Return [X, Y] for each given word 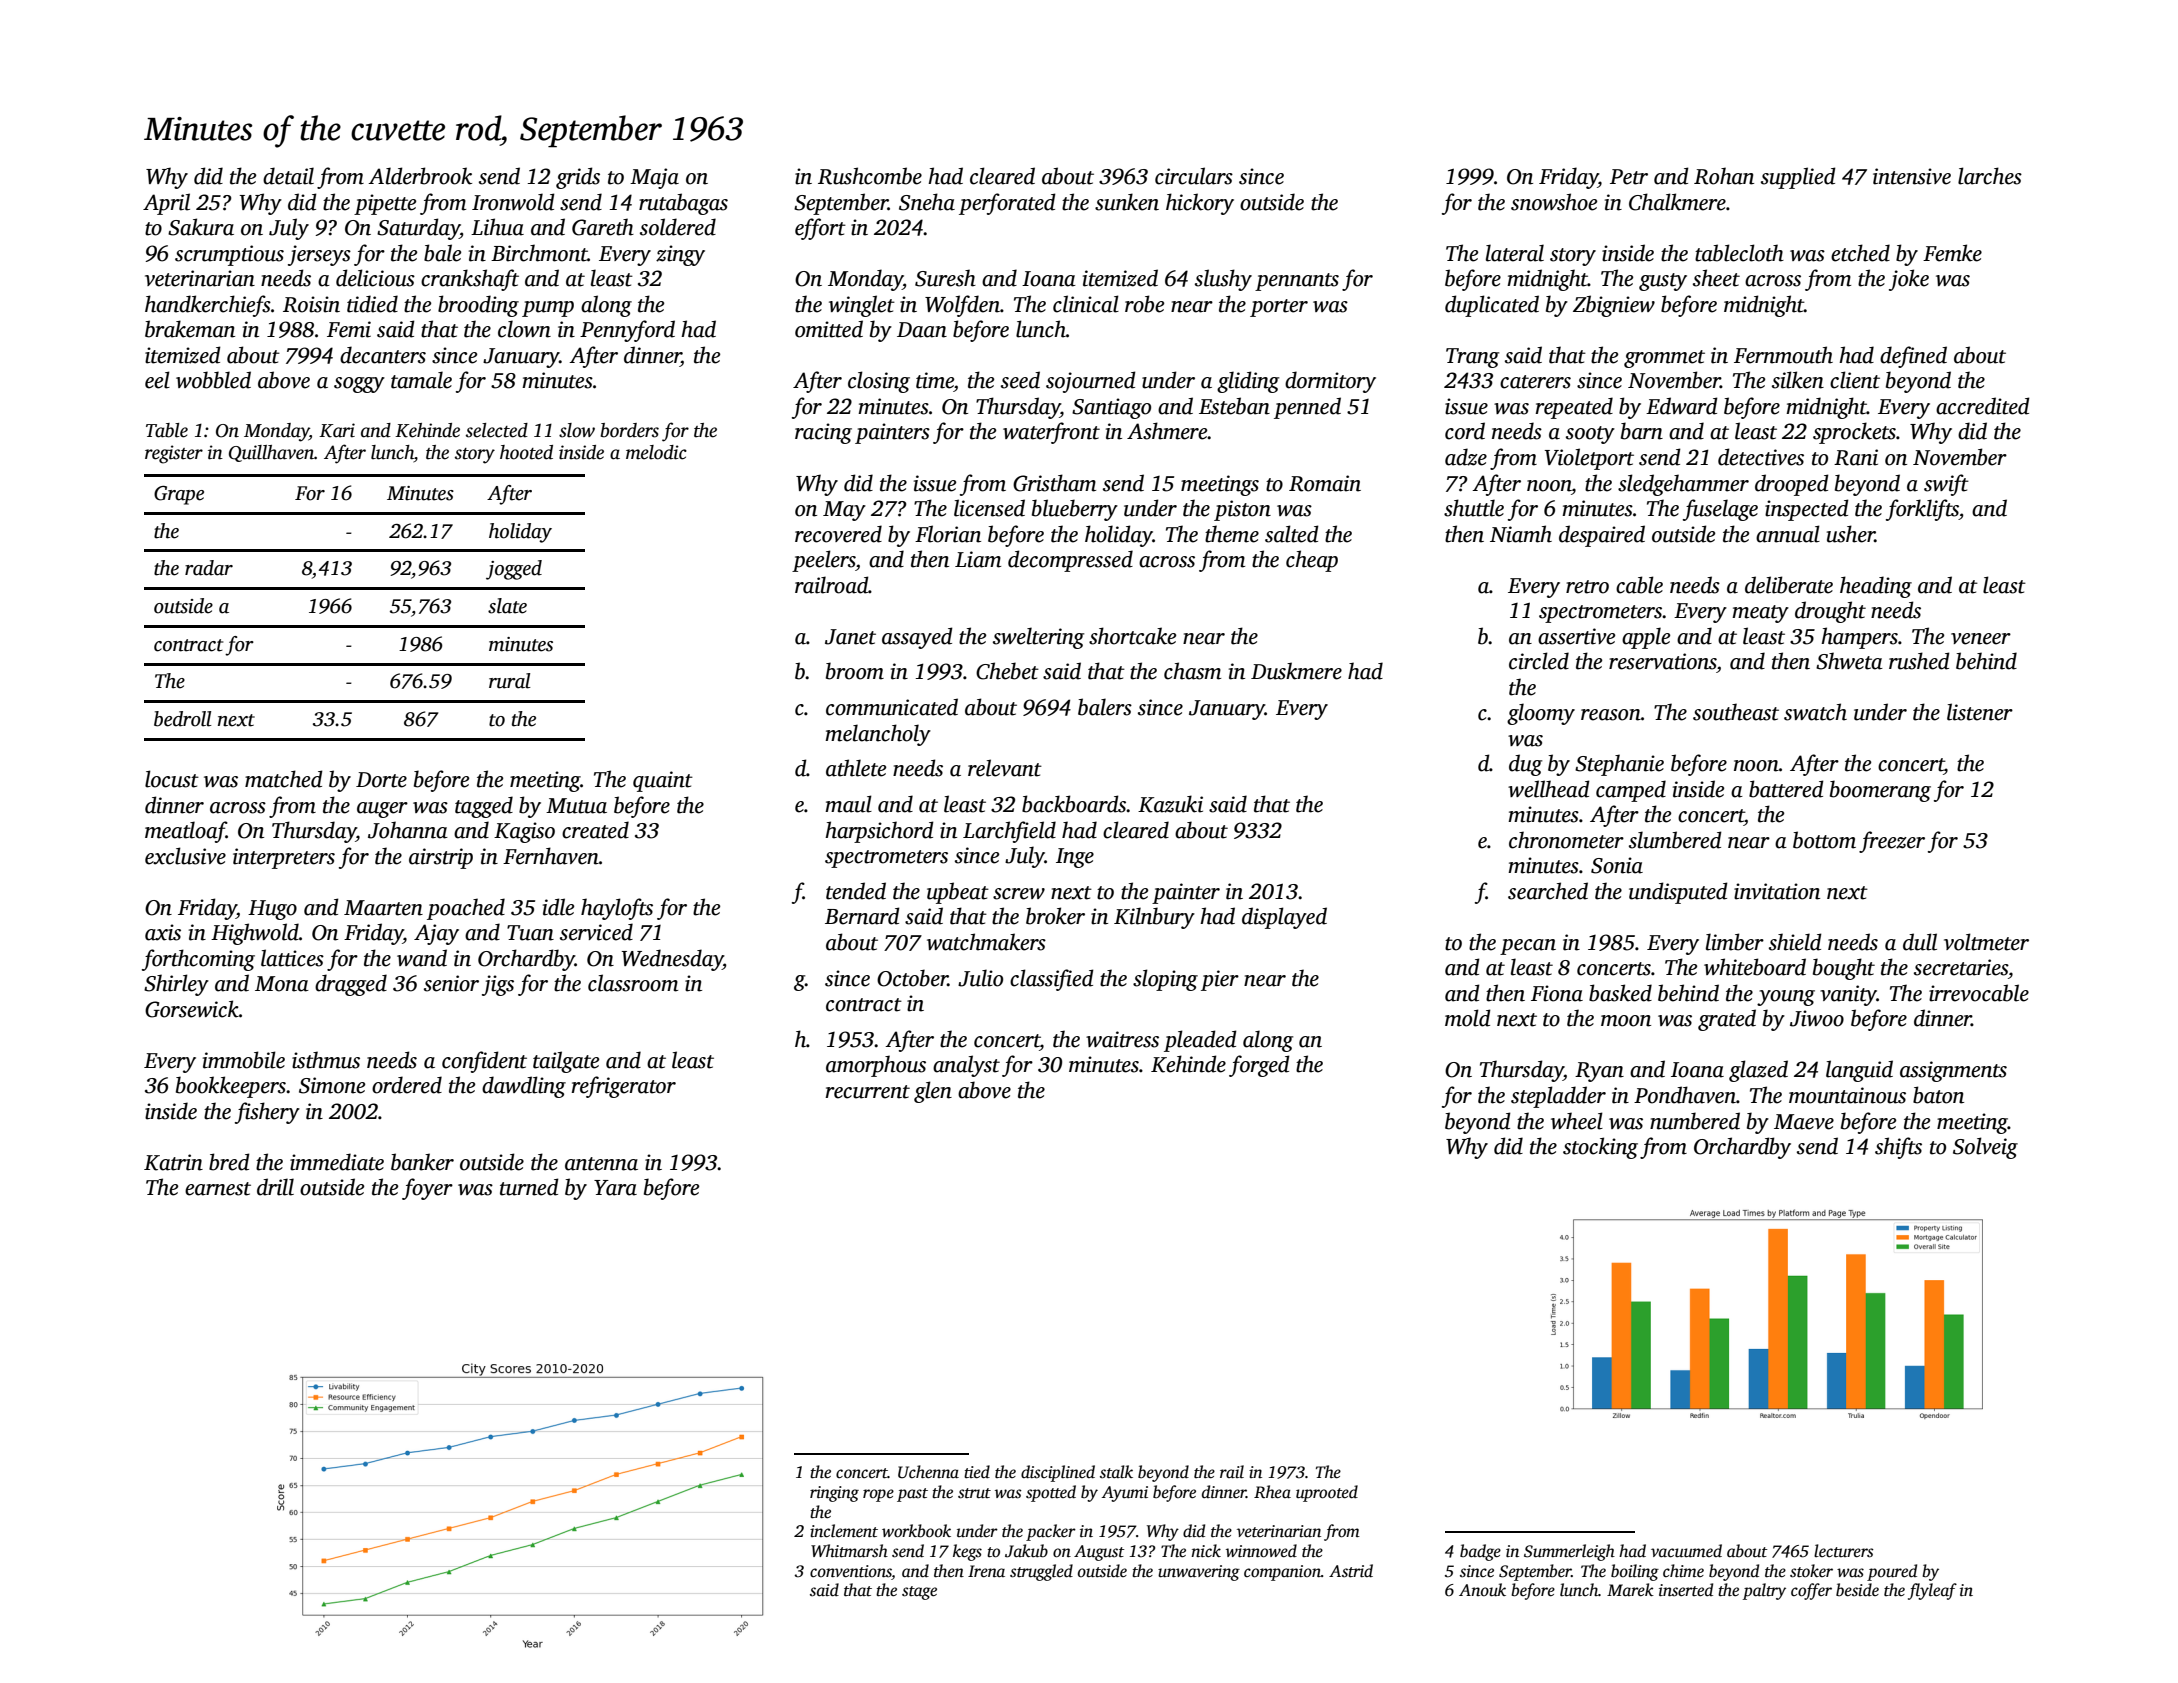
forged [1259, 1066]
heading [1876, 587]
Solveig [1985, 1148]
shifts [1898, 1148]
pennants [1297, 282]
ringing [834, 1494]
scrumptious [229, 255]
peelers [824, 561]
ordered [407, 1085]
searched [1548, 891]
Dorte [381, 780]
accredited [1983, 406]
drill [275, 1187]
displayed [1284, 918]
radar [209, 568]
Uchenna [928, 1472]
